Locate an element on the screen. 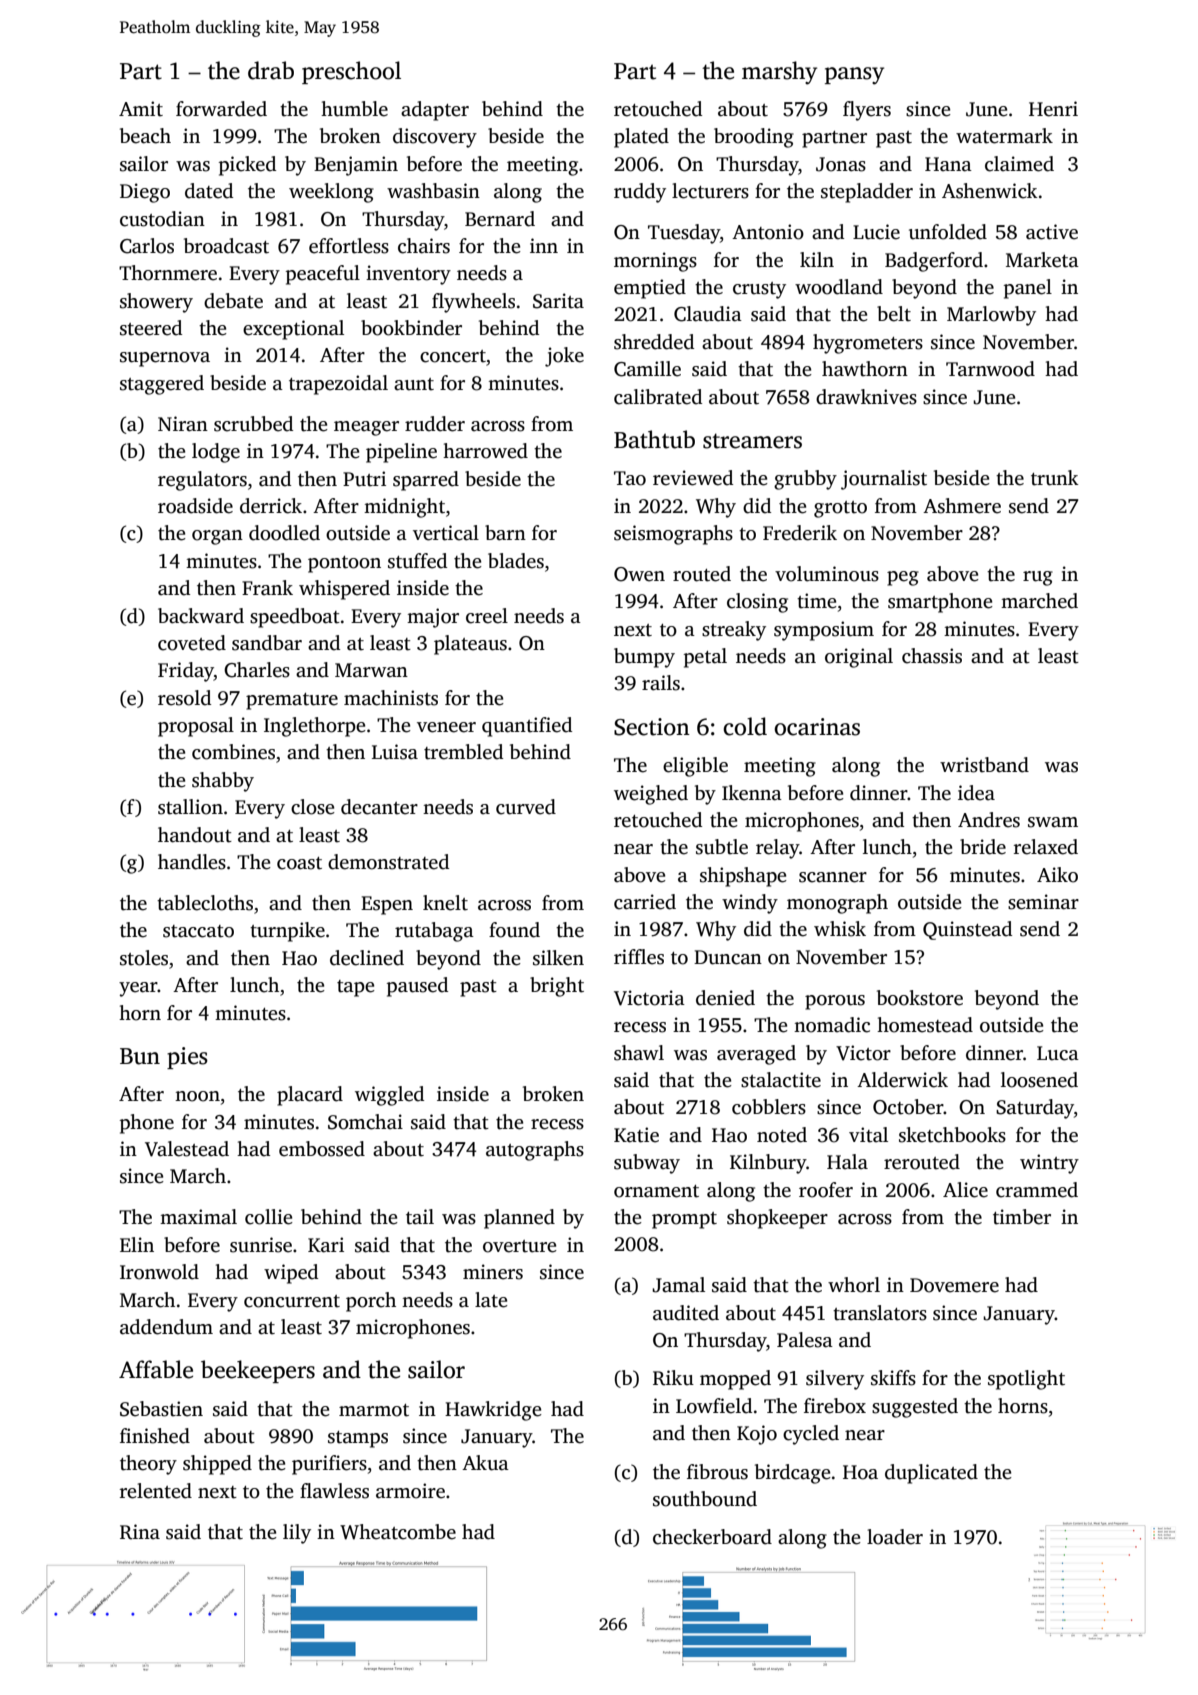 This screenshot has width=1198, height=1695. stoles is located at coordinates (144, 958).
